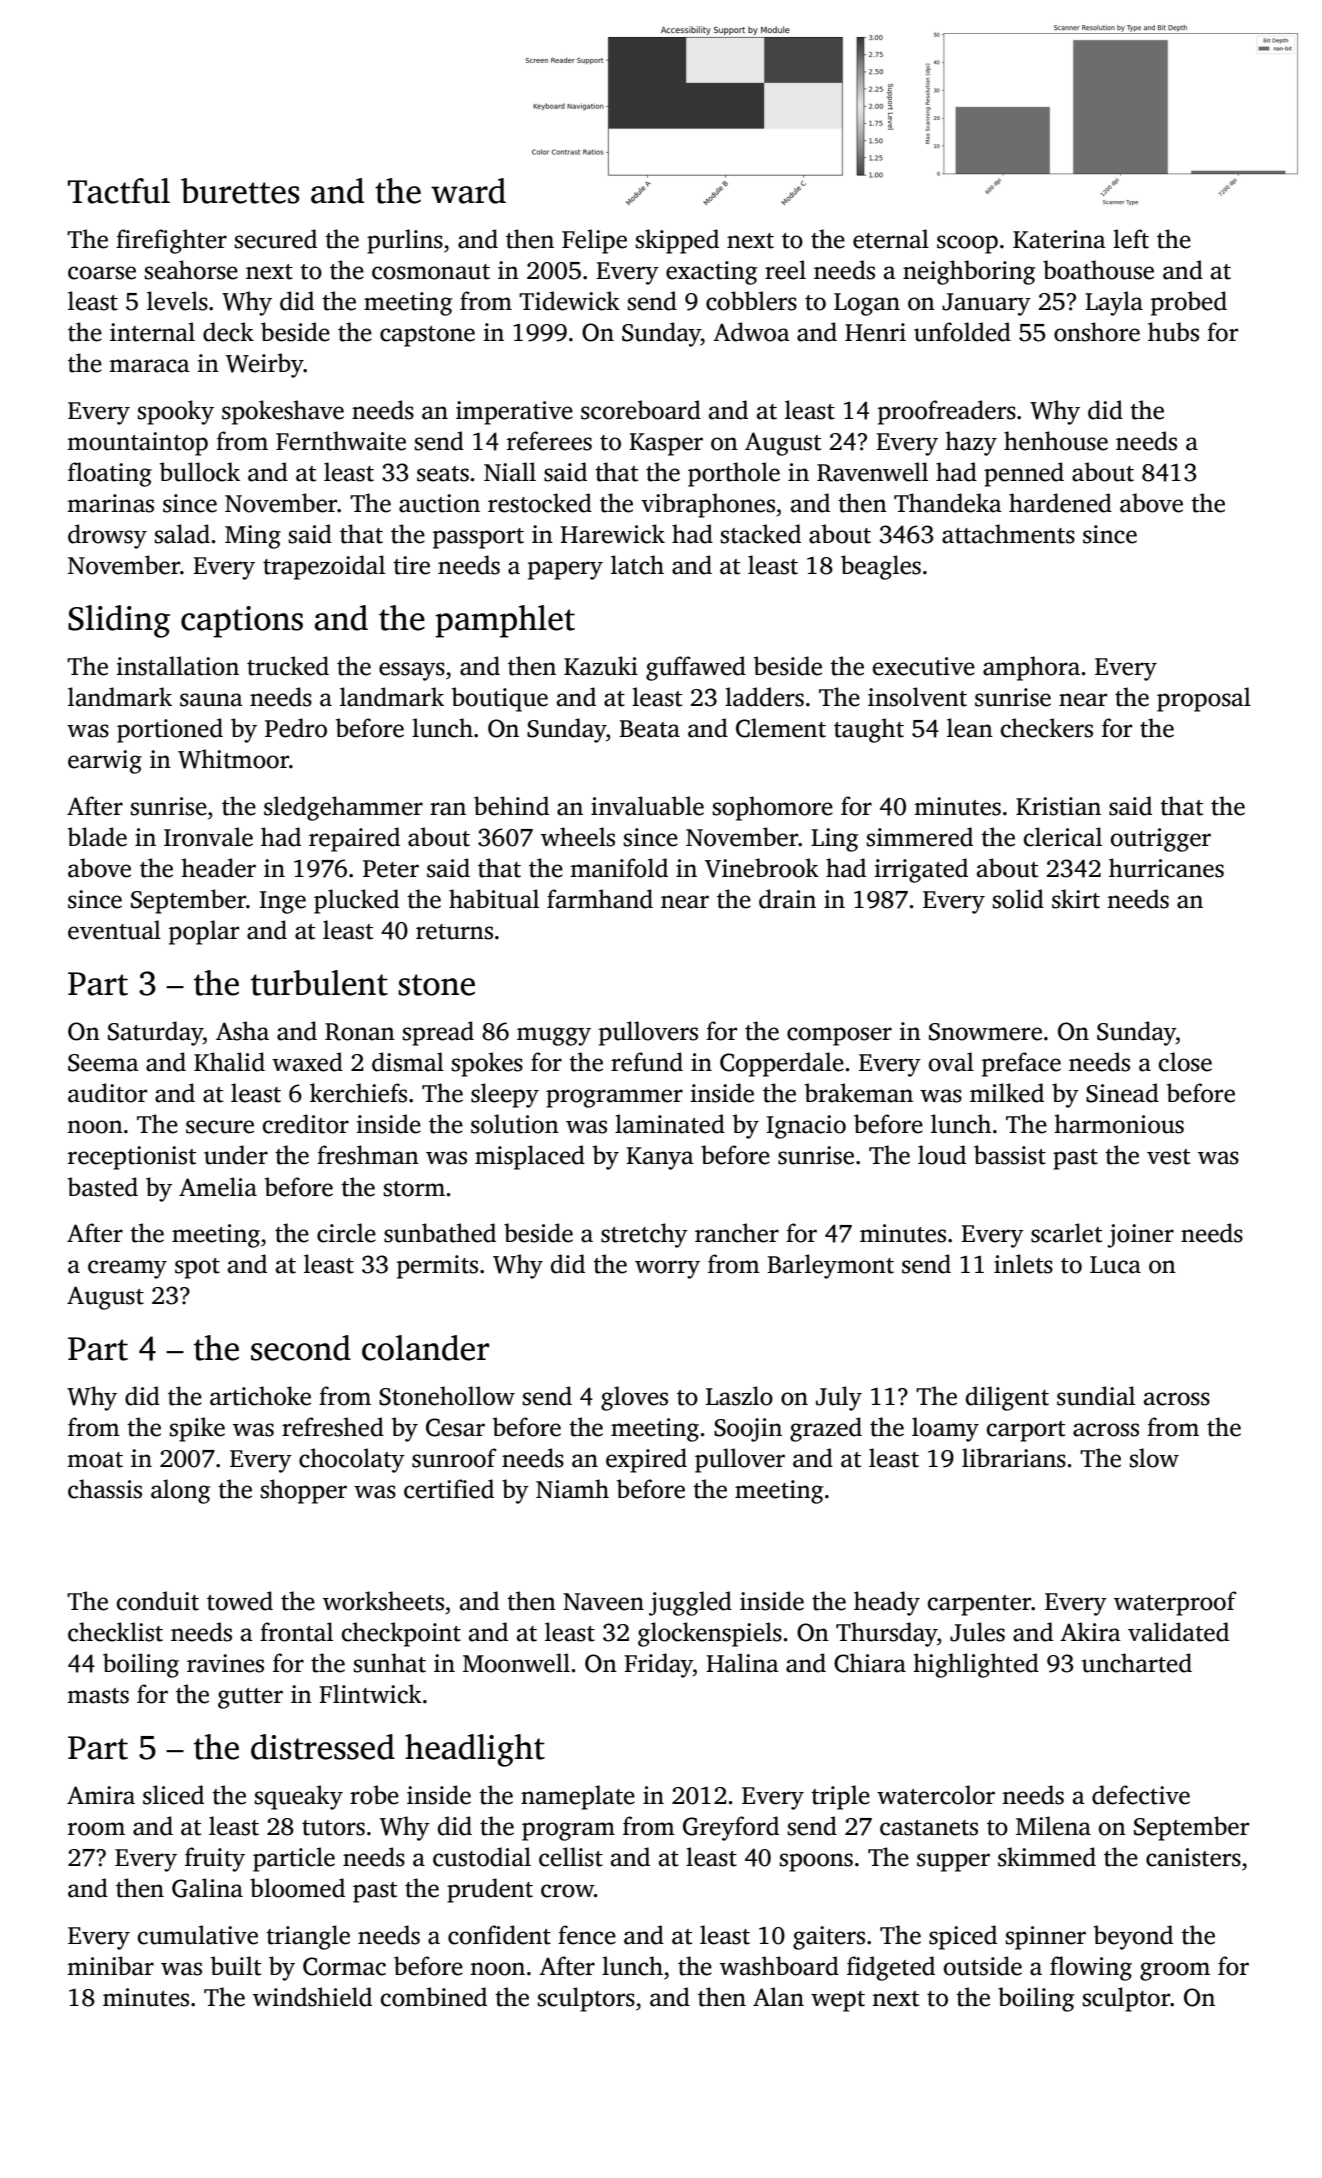 The image size is (1322, 2178). What do you see at coordinates (297, 1888) in the page?
I see `bloomed` at bounding box center [297, 1888].
